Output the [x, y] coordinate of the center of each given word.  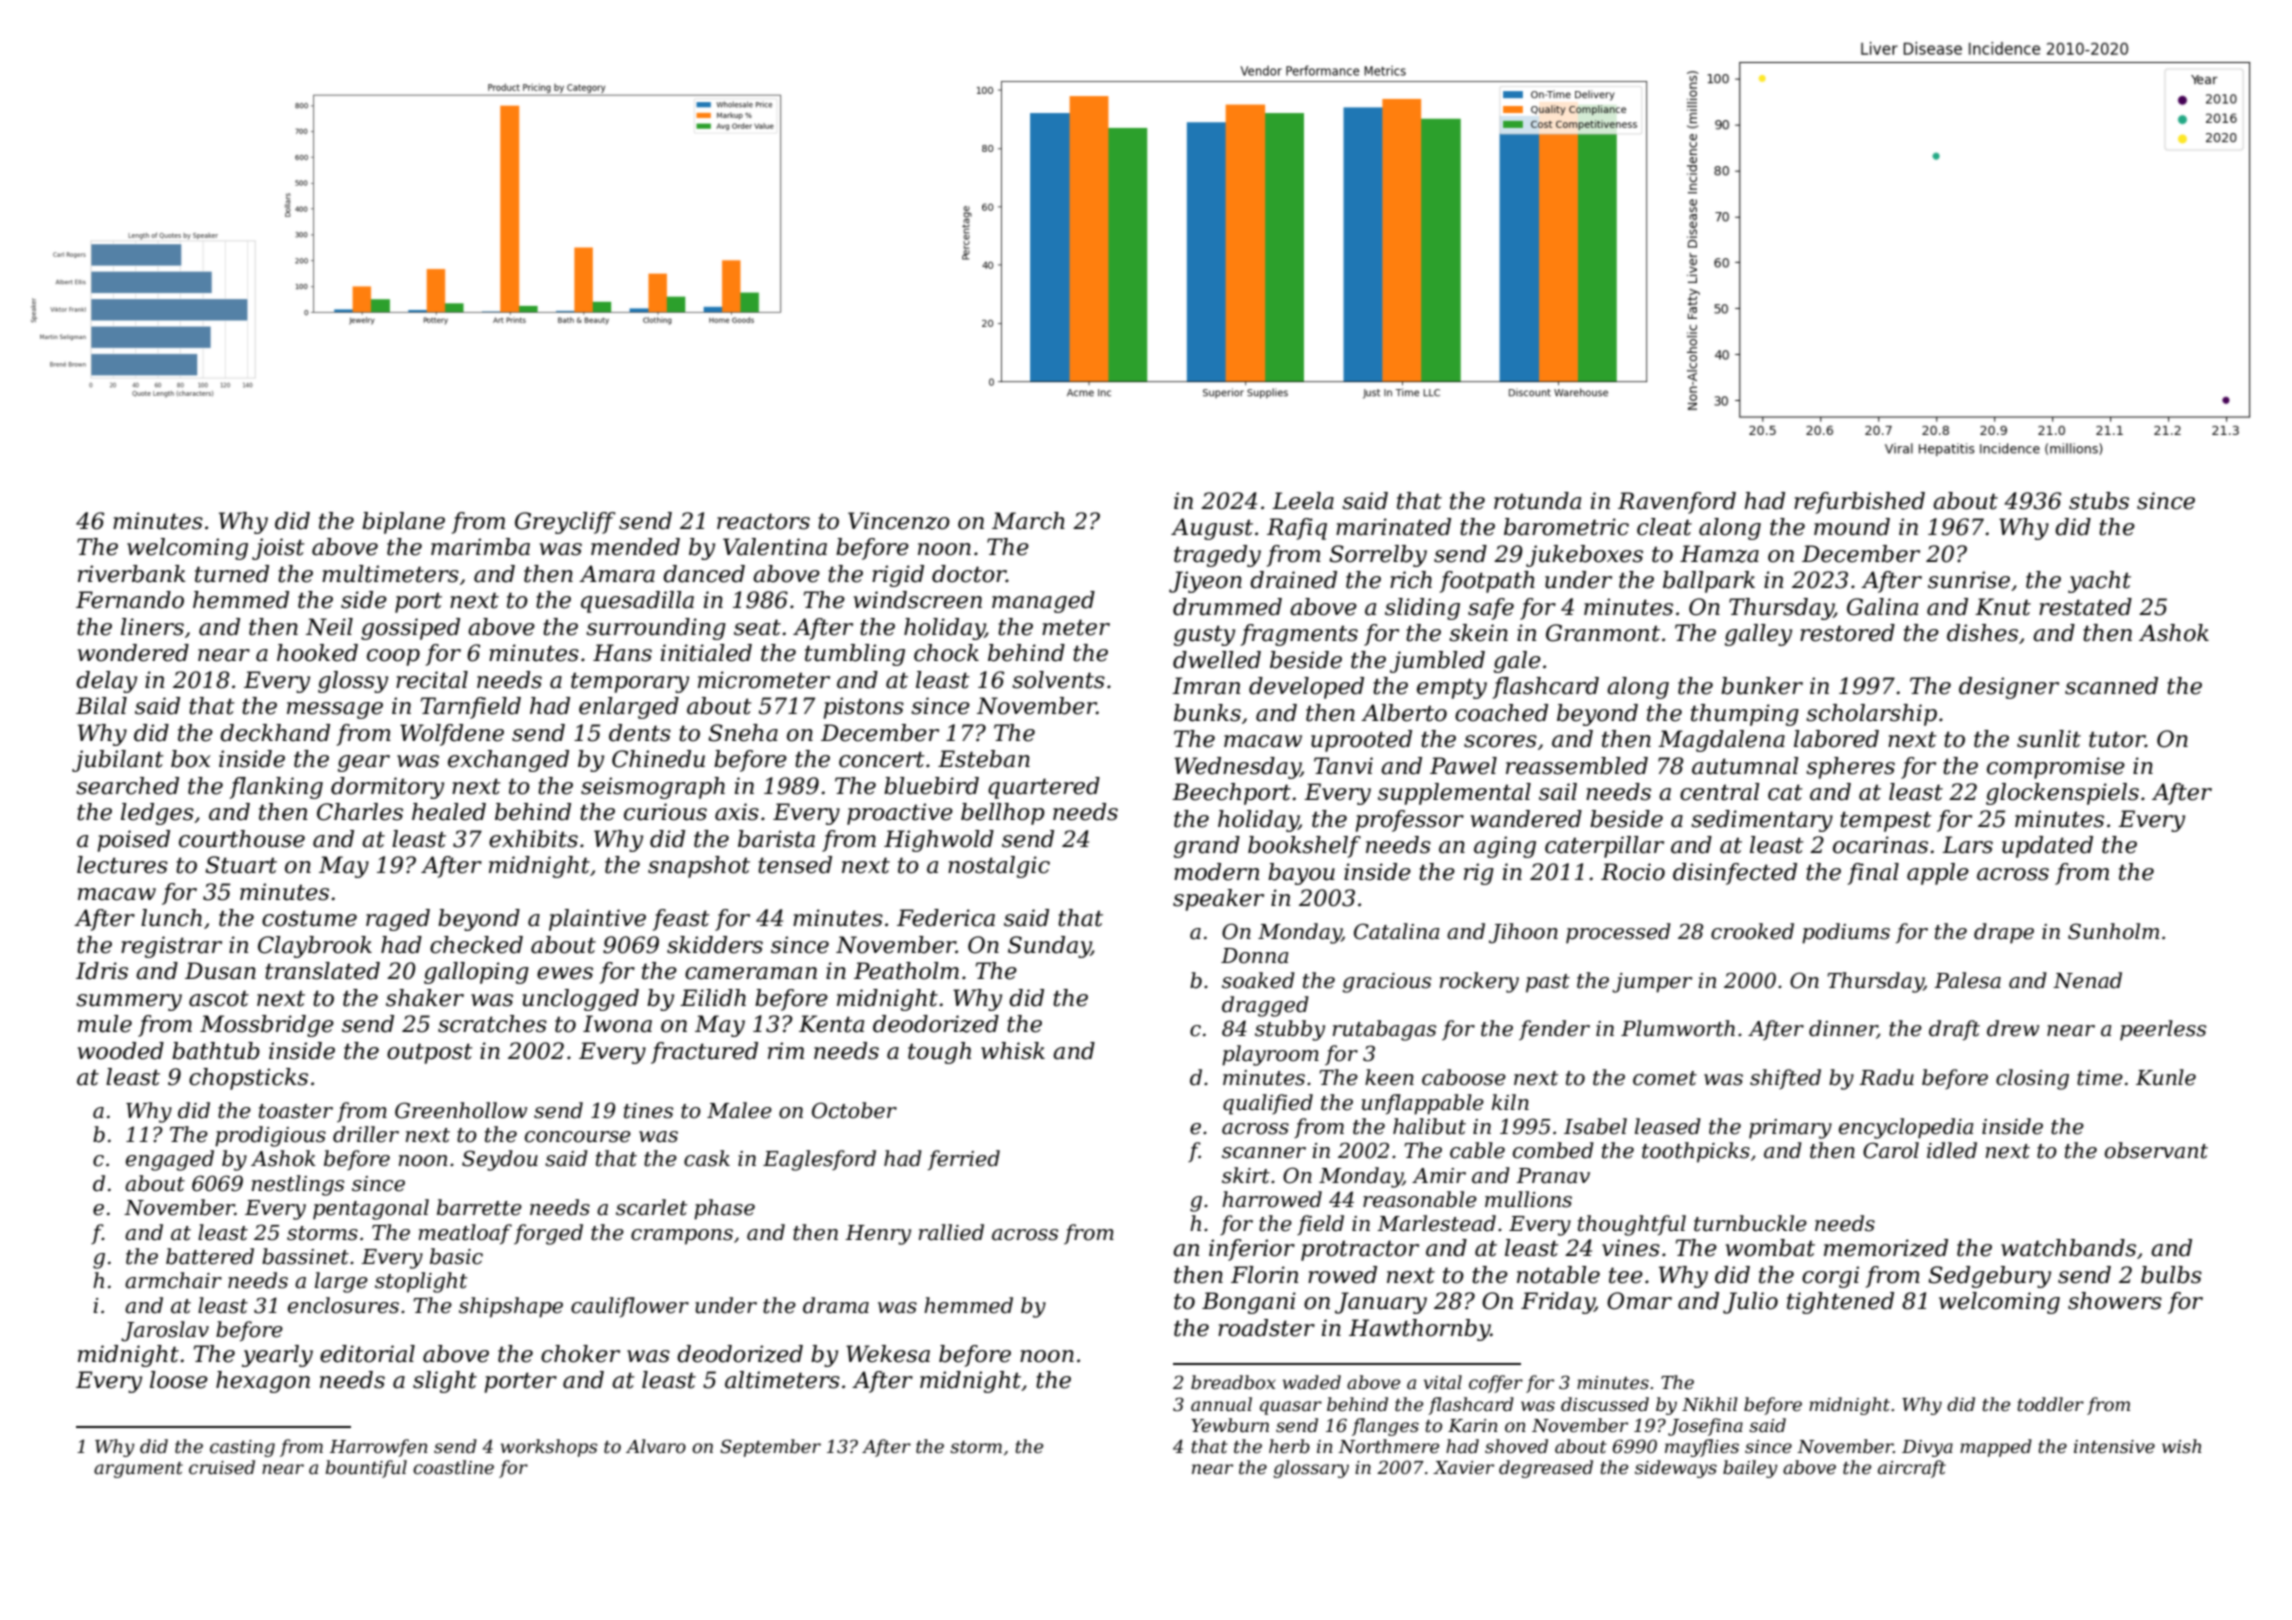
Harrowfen [378, 1448]
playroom [1270, 1055]
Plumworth [1678, 1028]
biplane [403, 523]
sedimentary [1762, 821]
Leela [1303, 501]
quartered [1044, 788]
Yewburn [1230, 1425]
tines [648, 1111]
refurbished [1859, 503]
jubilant [118, 761]
